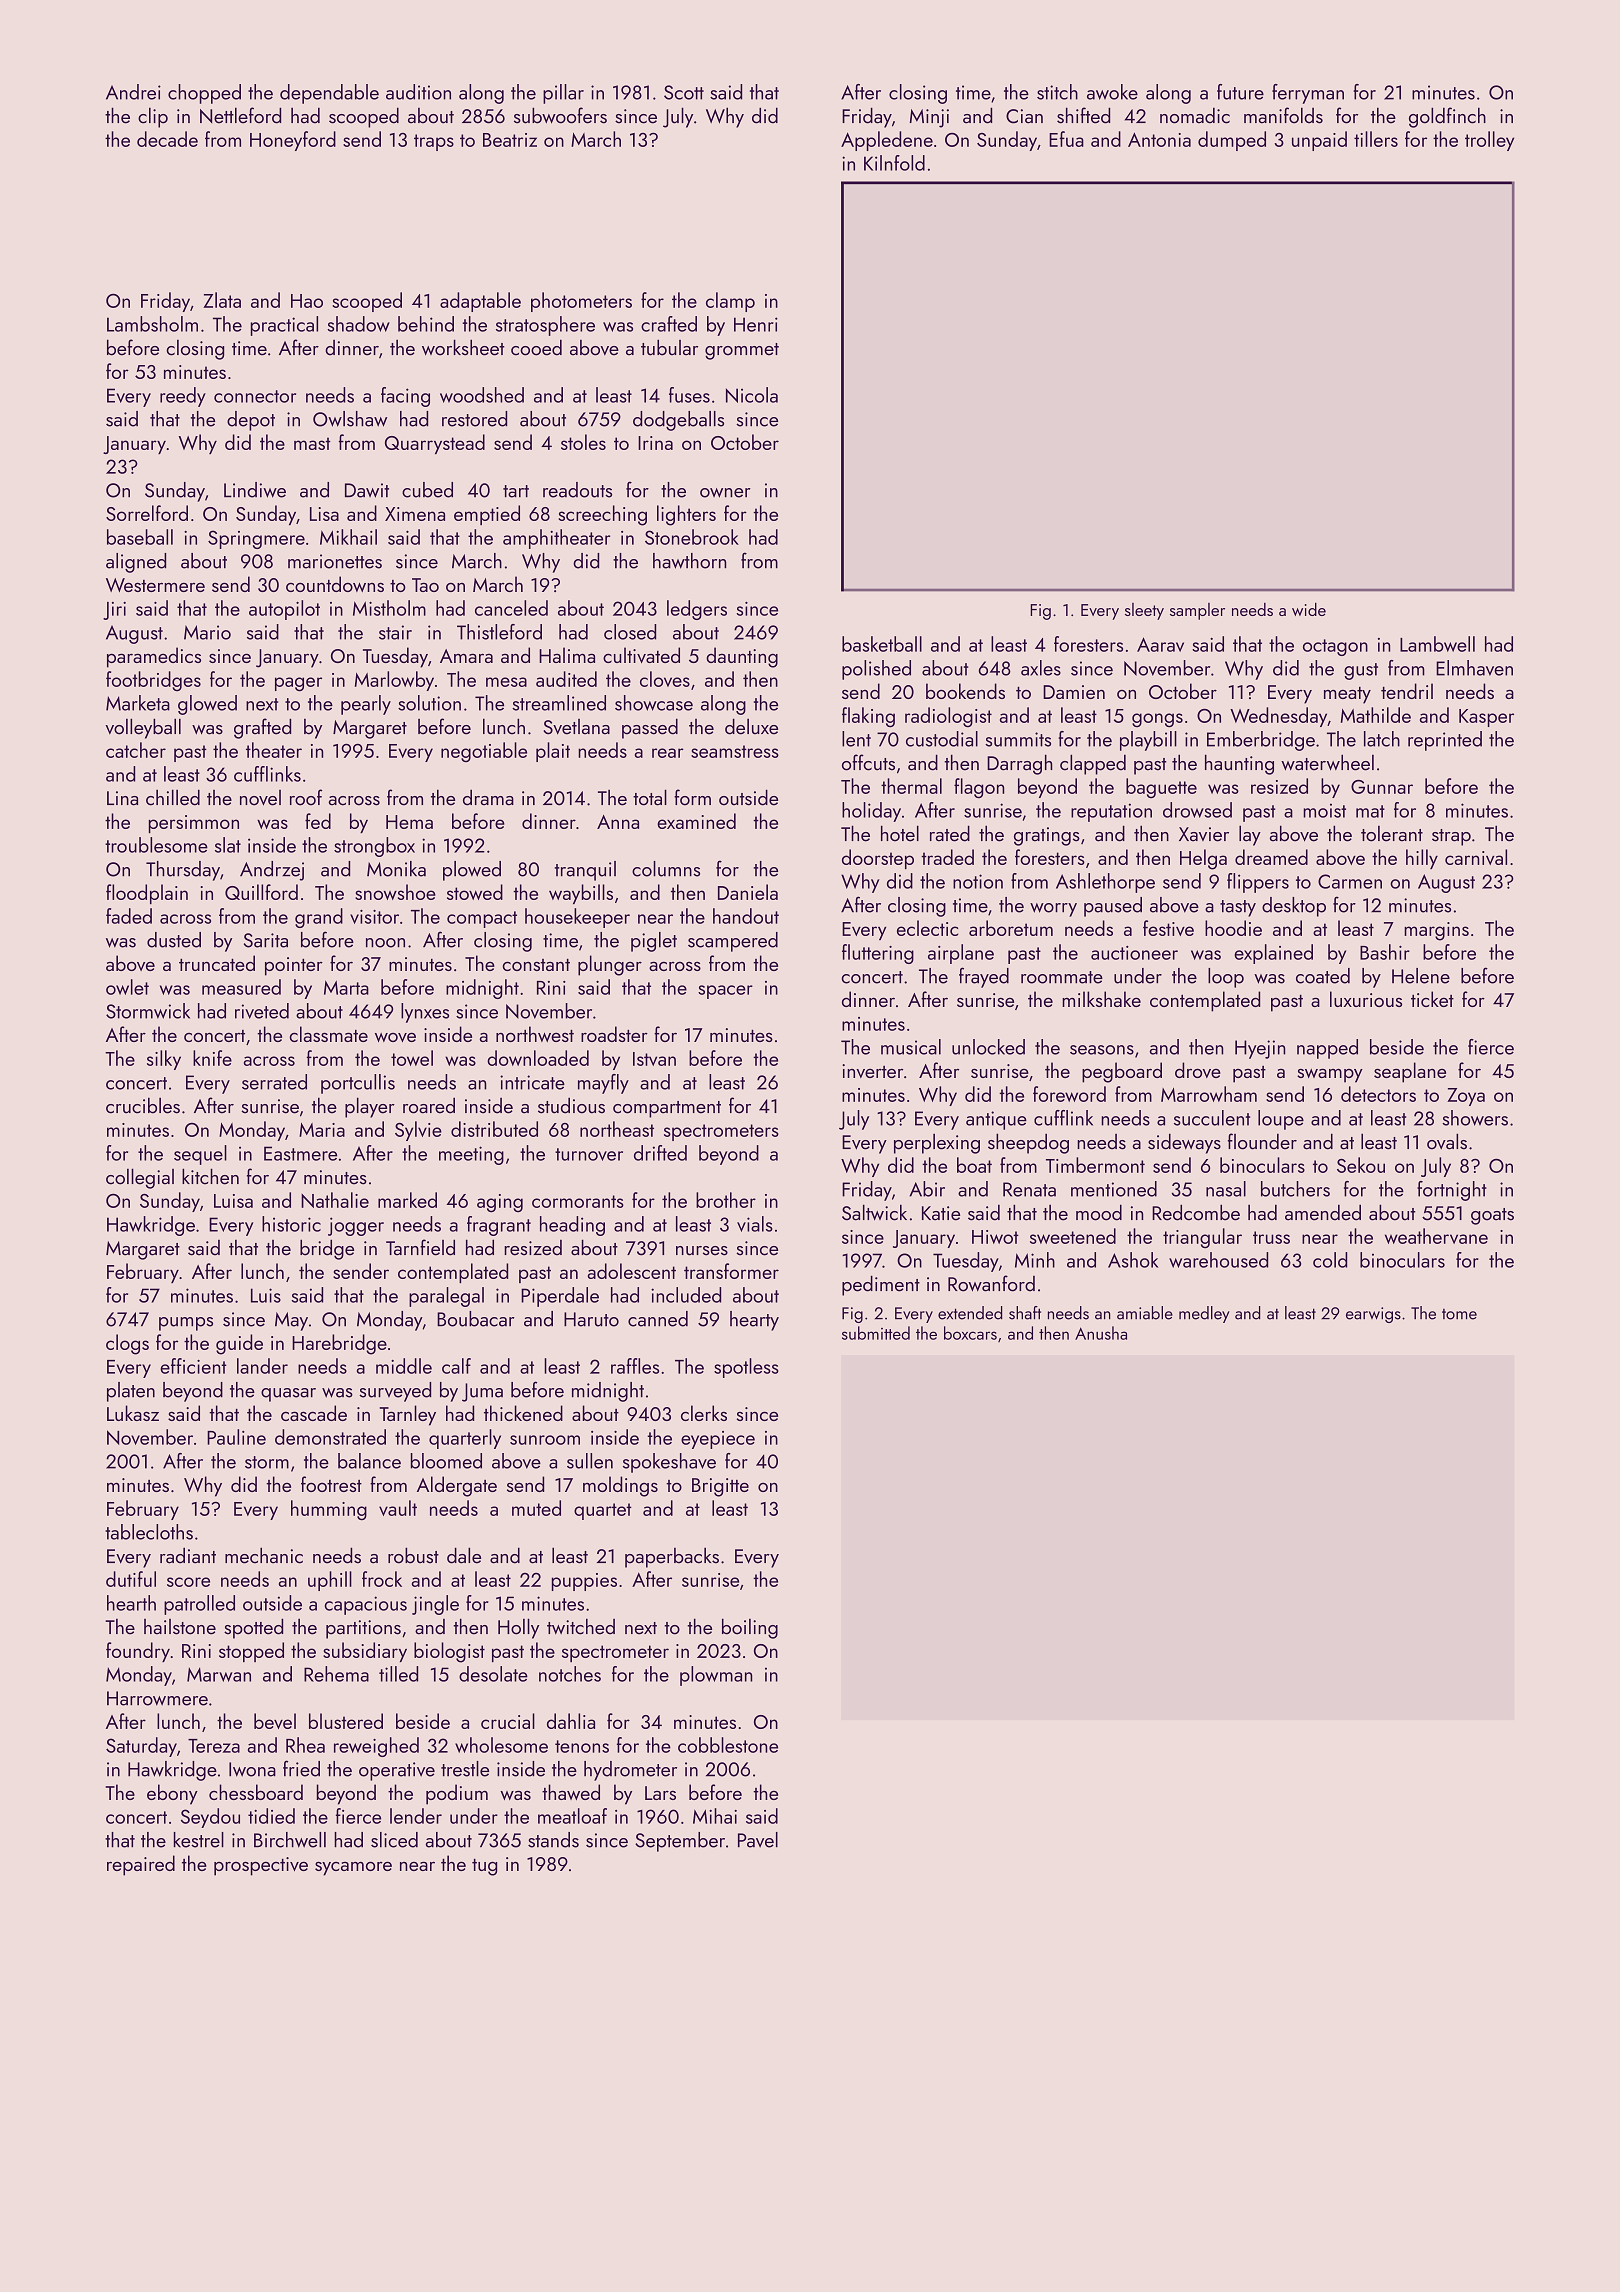  I want to click on earwigs, so click(1373, 1315).
